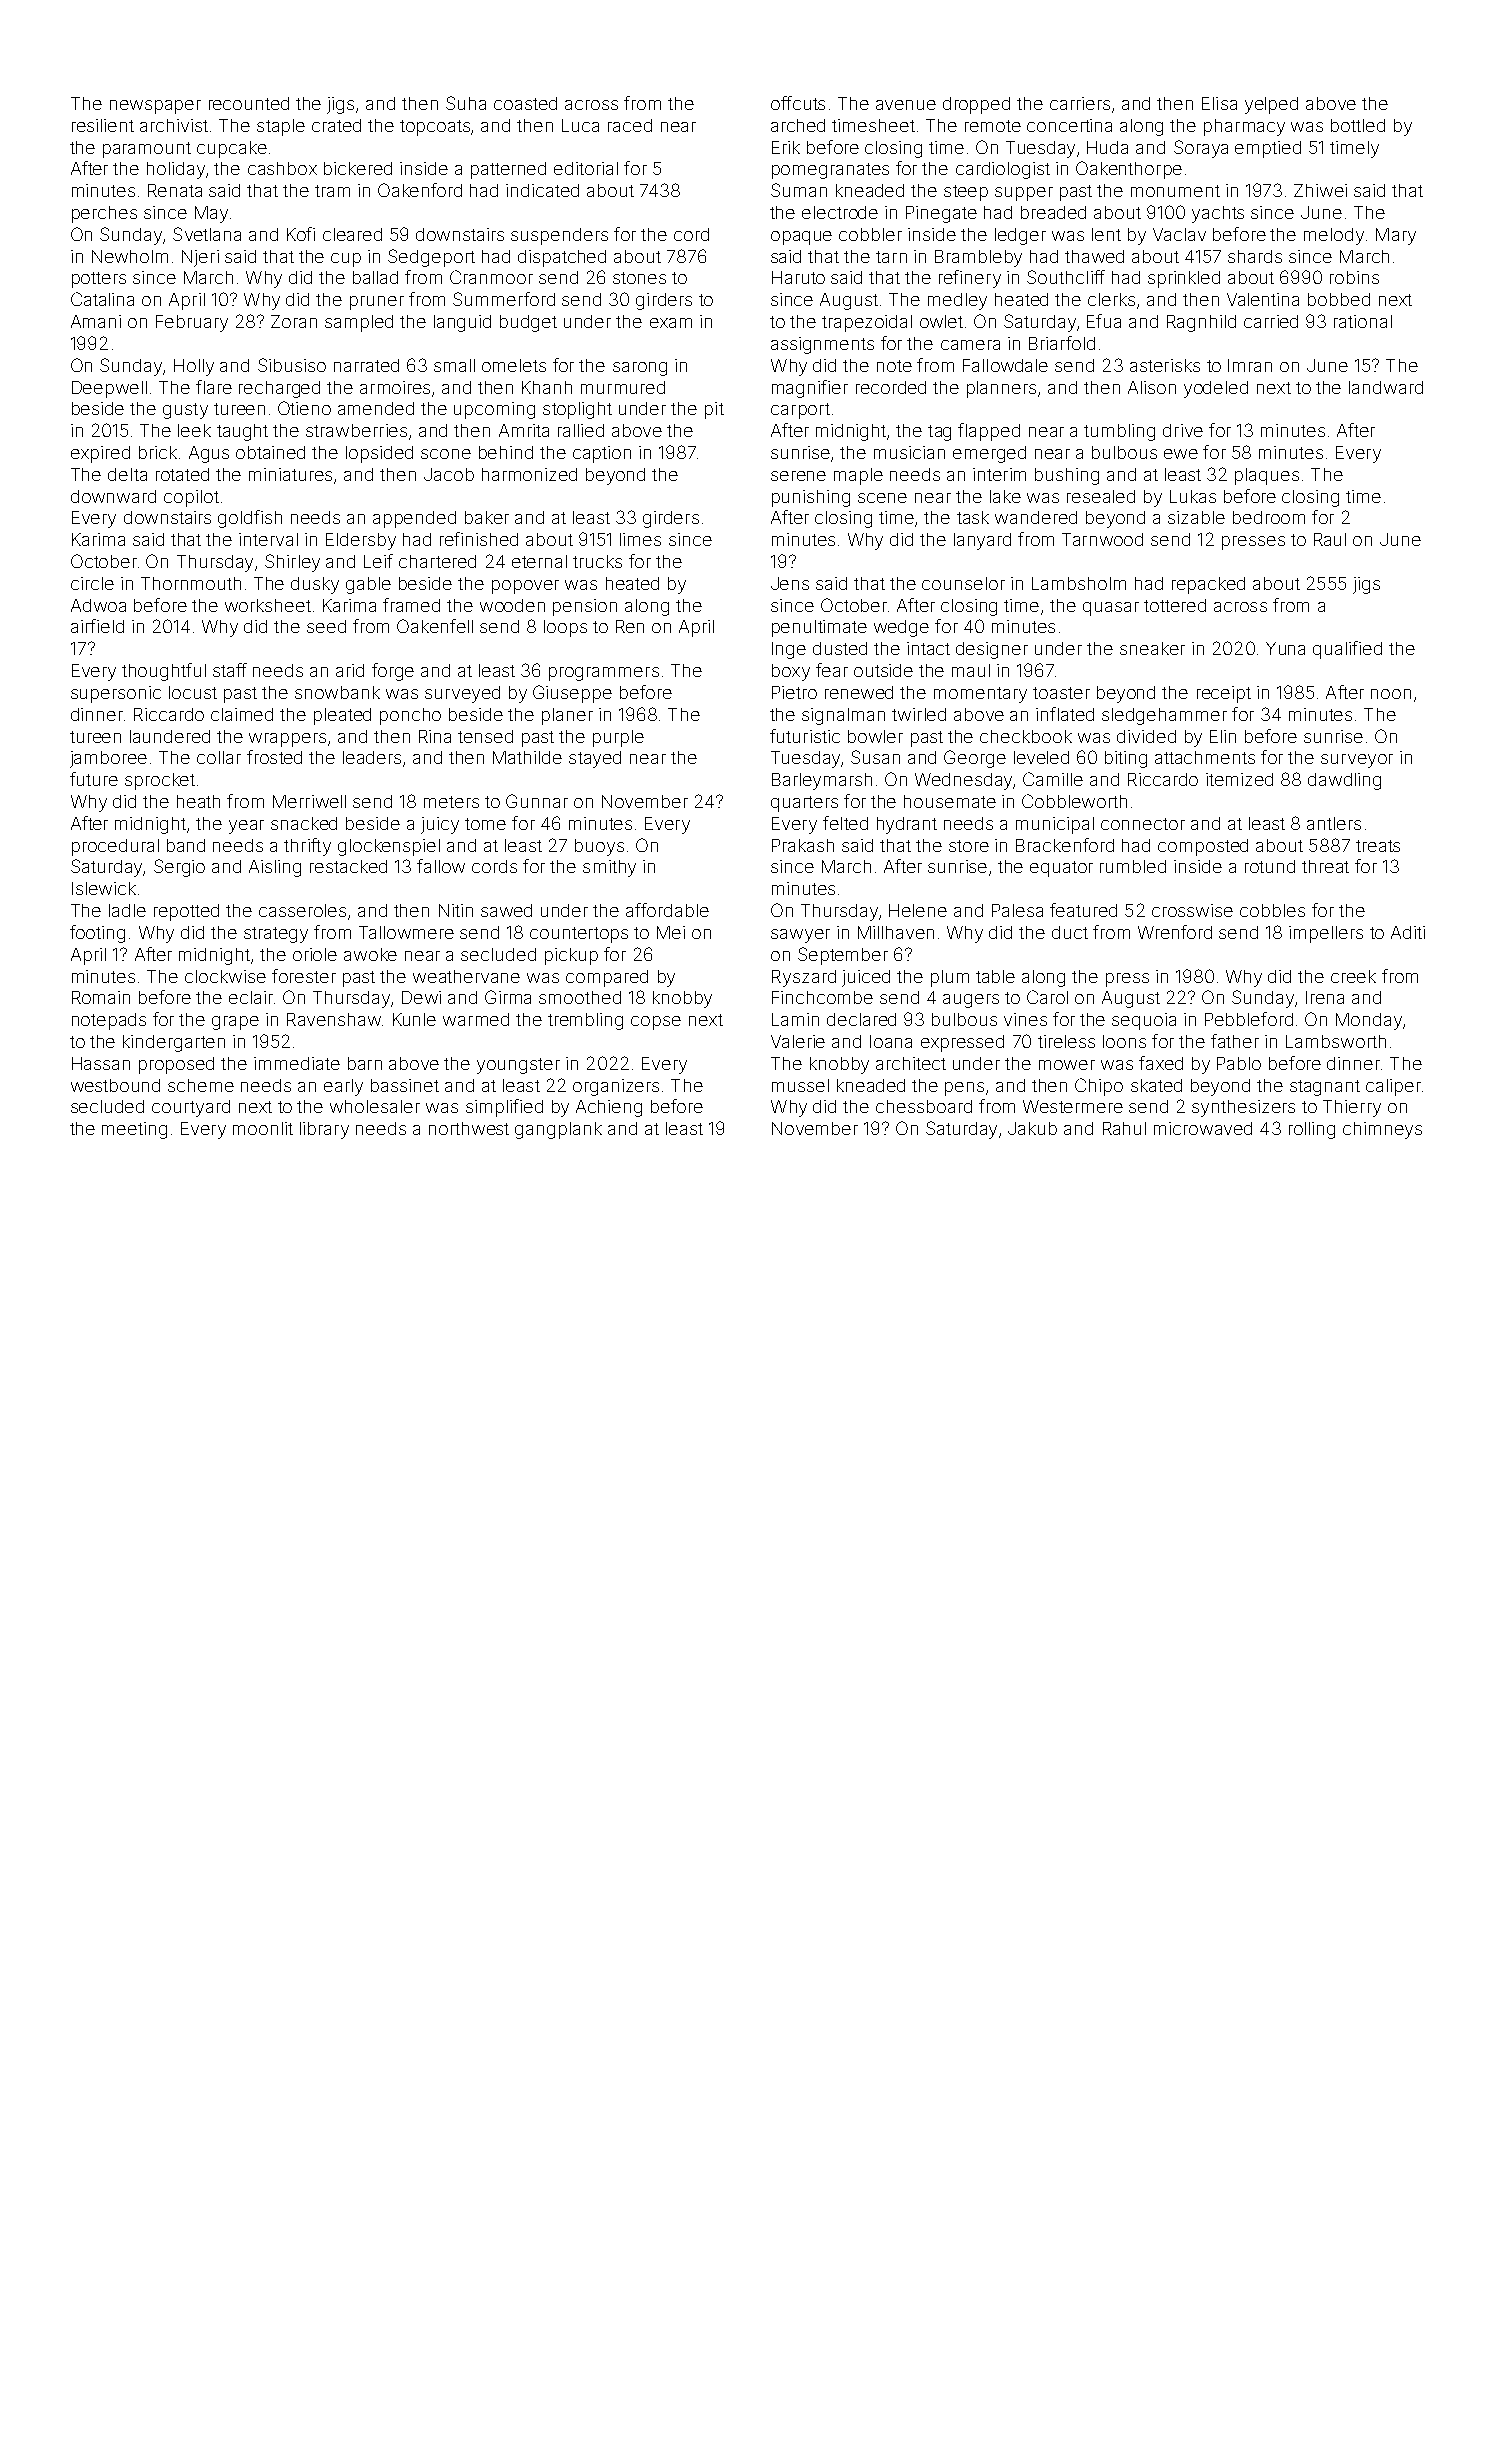 The width and height of the document is (1496, 2464). Describe the element at coordinates (469, 1128) in the document. I see `northwest` at that location.
